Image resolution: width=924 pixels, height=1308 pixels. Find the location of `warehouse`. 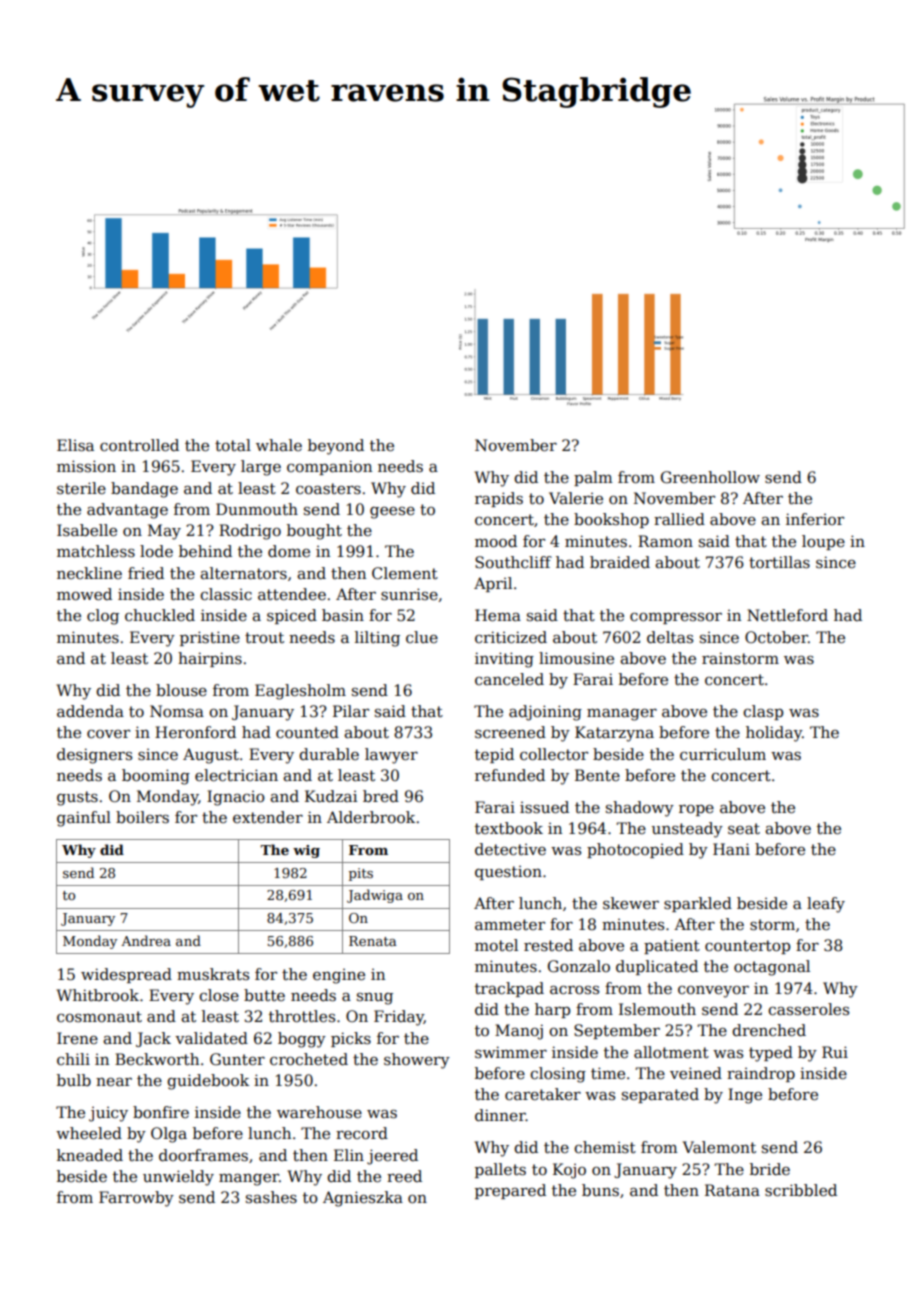

warehouse is located at coordinates (319, 1112).
